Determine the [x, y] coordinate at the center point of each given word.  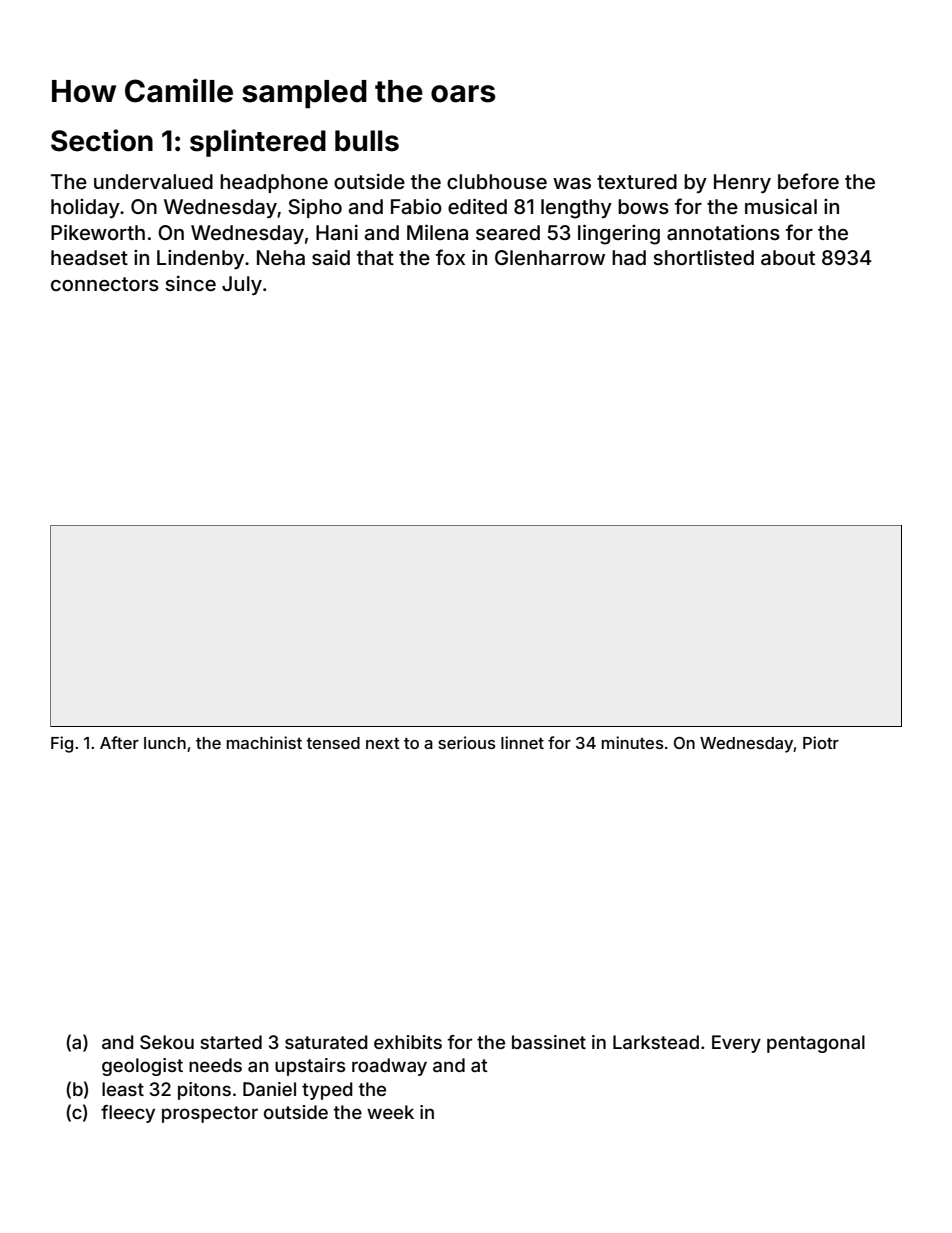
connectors [105, 284]
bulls [367, 141]
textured [637, 181]
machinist [264, 742]
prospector [210, 1114]
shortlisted [703, 257]
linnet [522, 742]
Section [102, 140]
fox [450, 257]
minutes [632, 742]
